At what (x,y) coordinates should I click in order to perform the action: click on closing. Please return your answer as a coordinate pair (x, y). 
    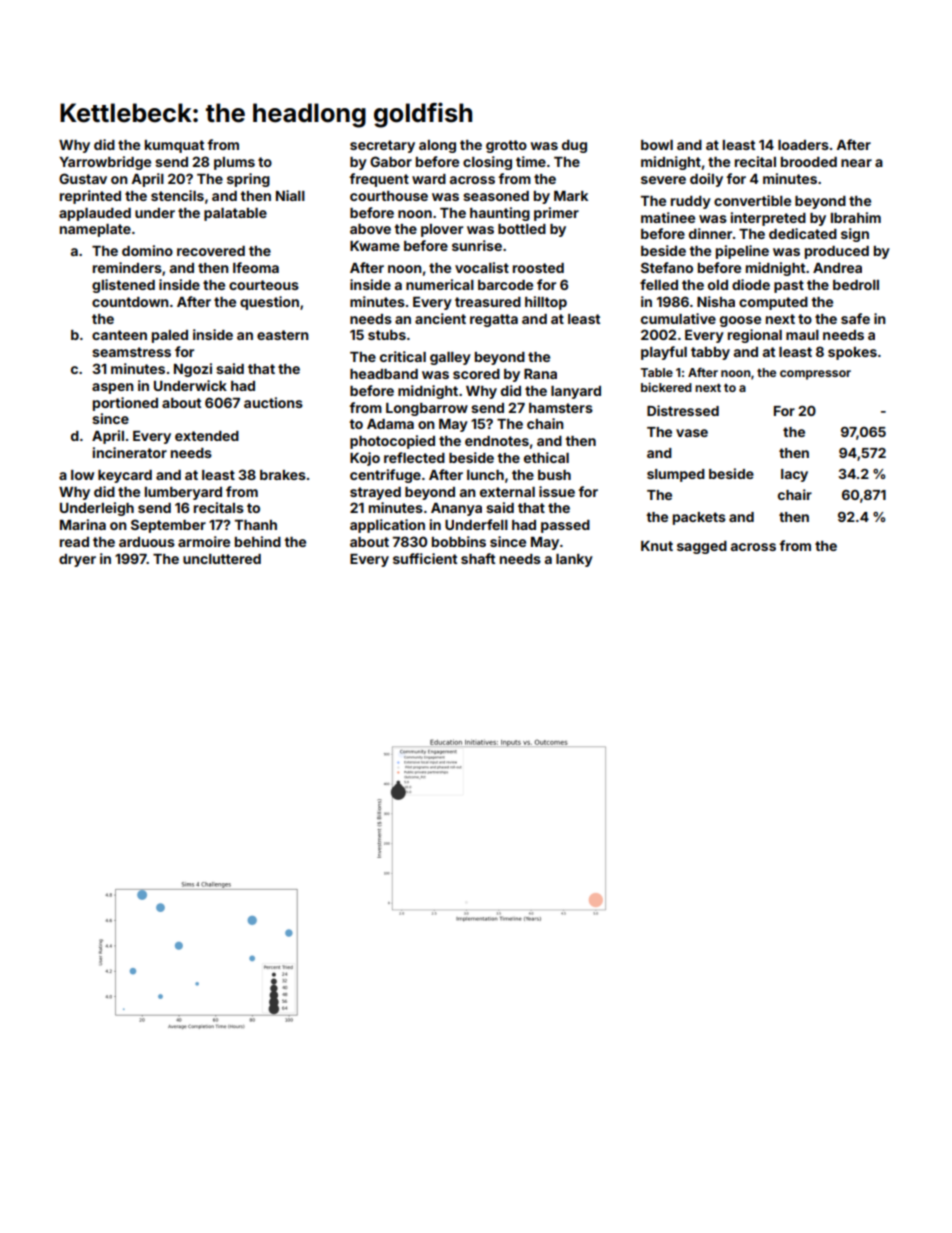
    Looking at the image, I should click on (487, 163).
